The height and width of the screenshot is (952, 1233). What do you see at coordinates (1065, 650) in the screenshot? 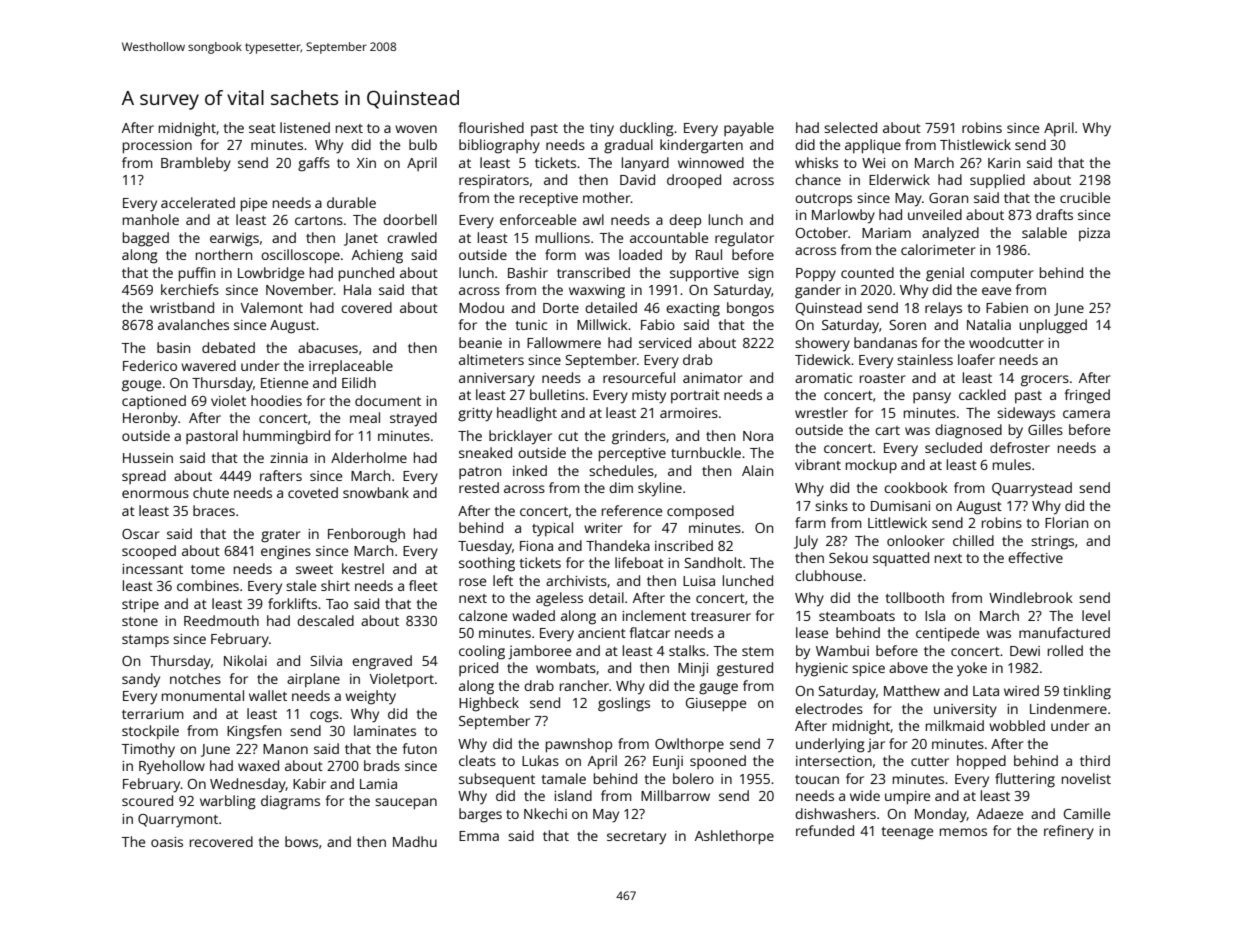
I see `rolled` at bounding box center [1065, 650].
